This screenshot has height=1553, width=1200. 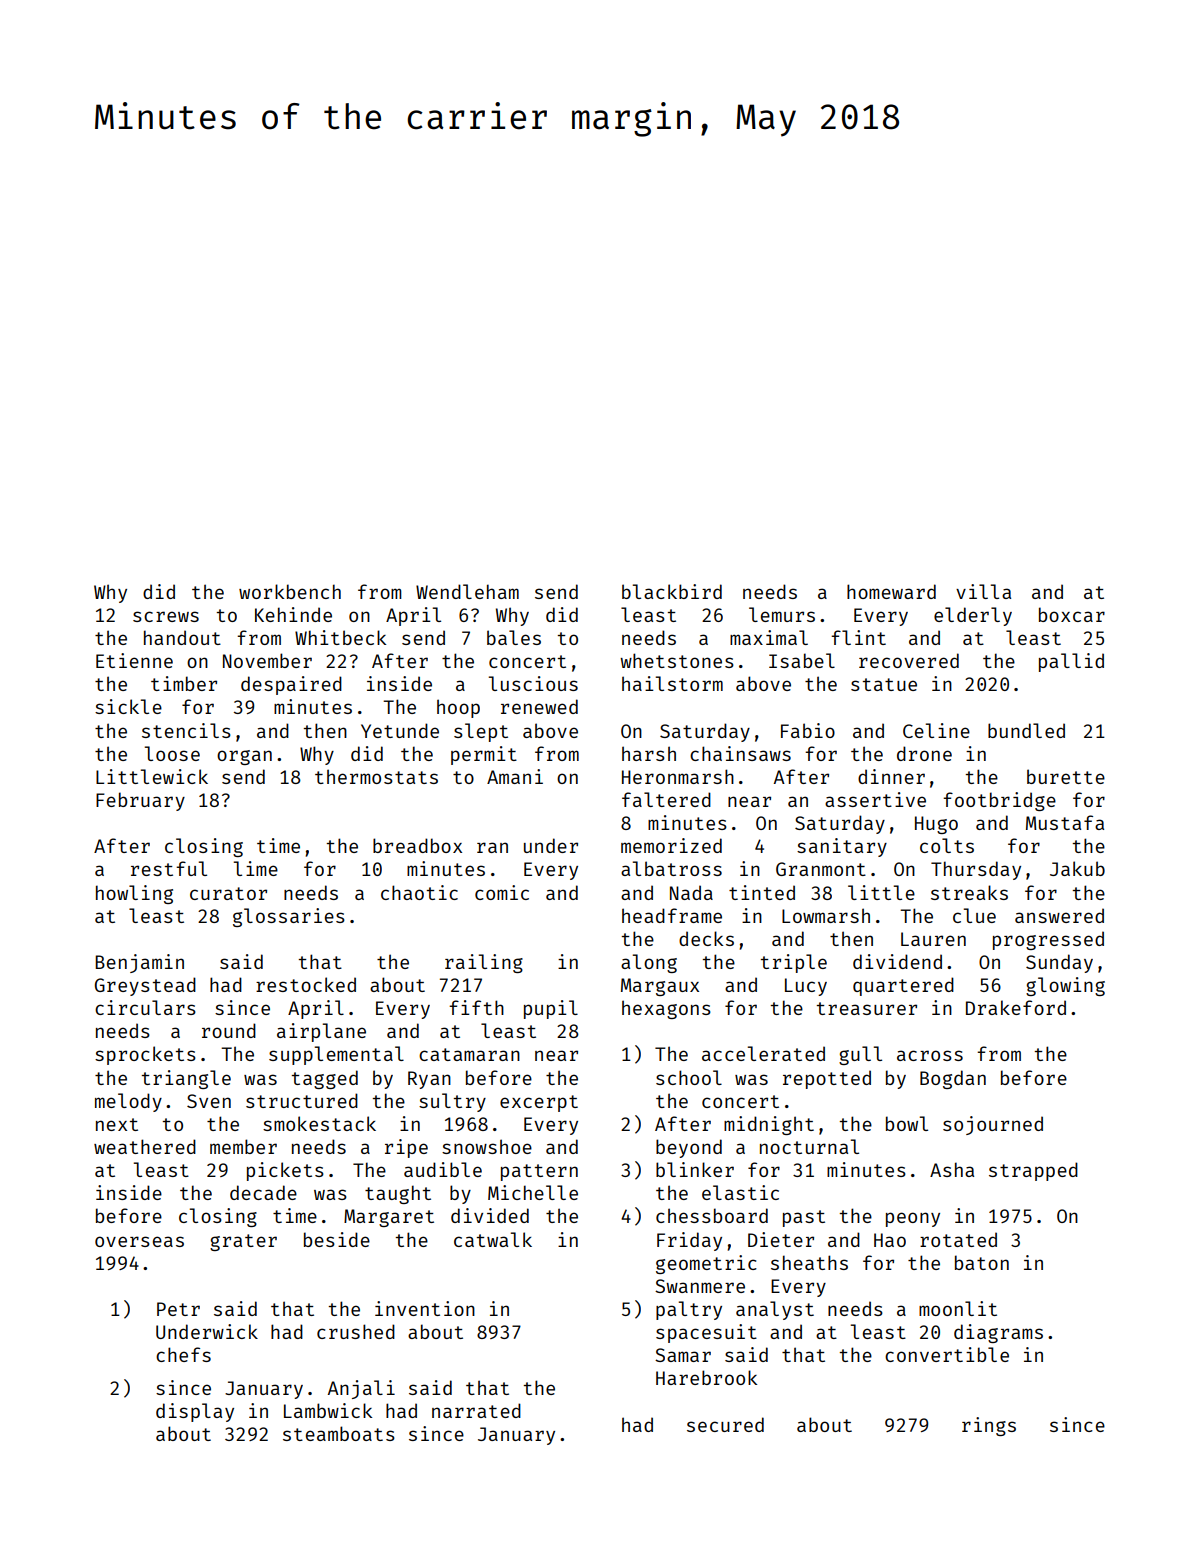 What do you see at coordinates (514, 637) in the screenshot?
I see `bales` at bounding box center [514, 637].
